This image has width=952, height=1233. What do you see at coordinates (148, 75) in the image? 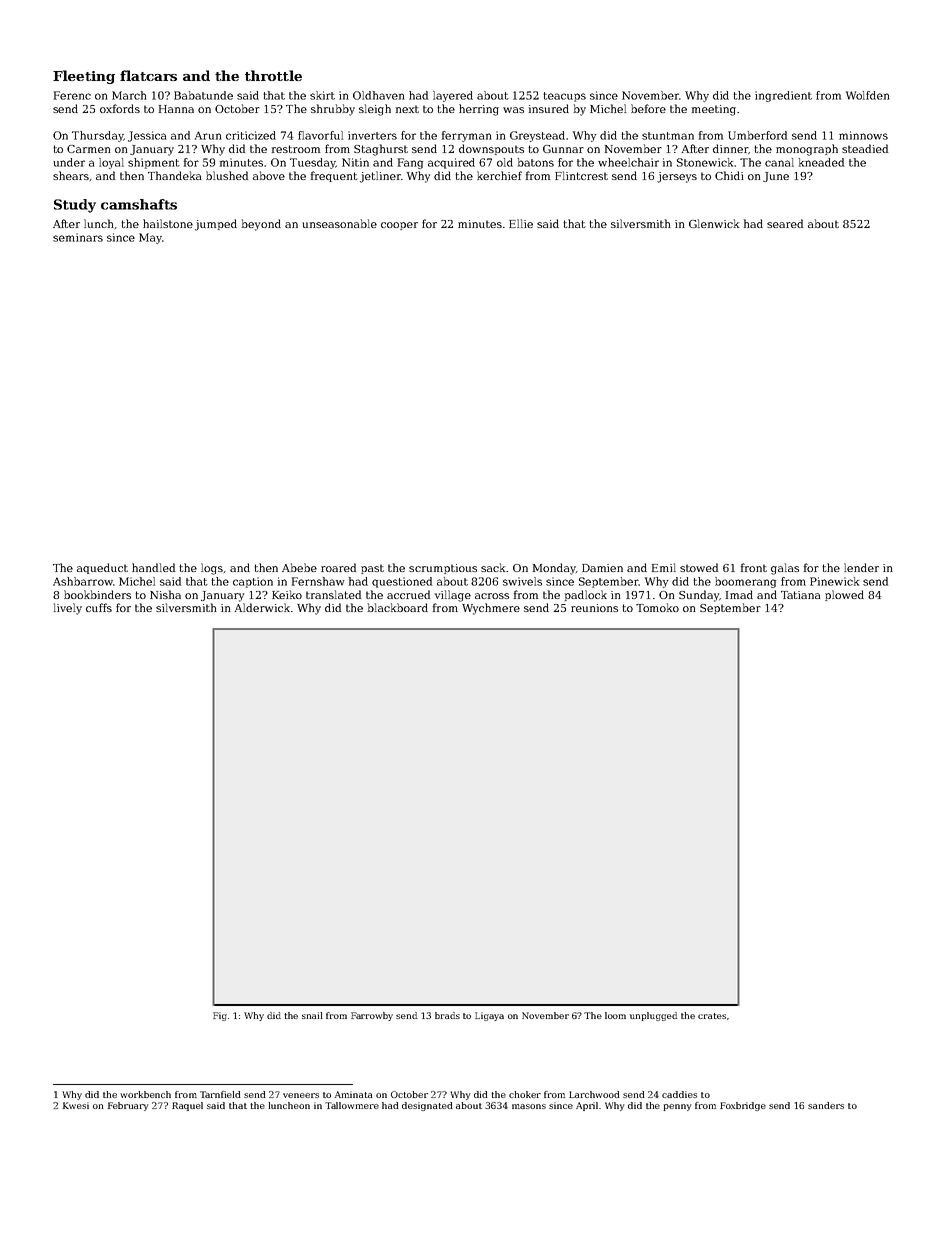
I see `flatcars` at bounding box center [148, 75].
